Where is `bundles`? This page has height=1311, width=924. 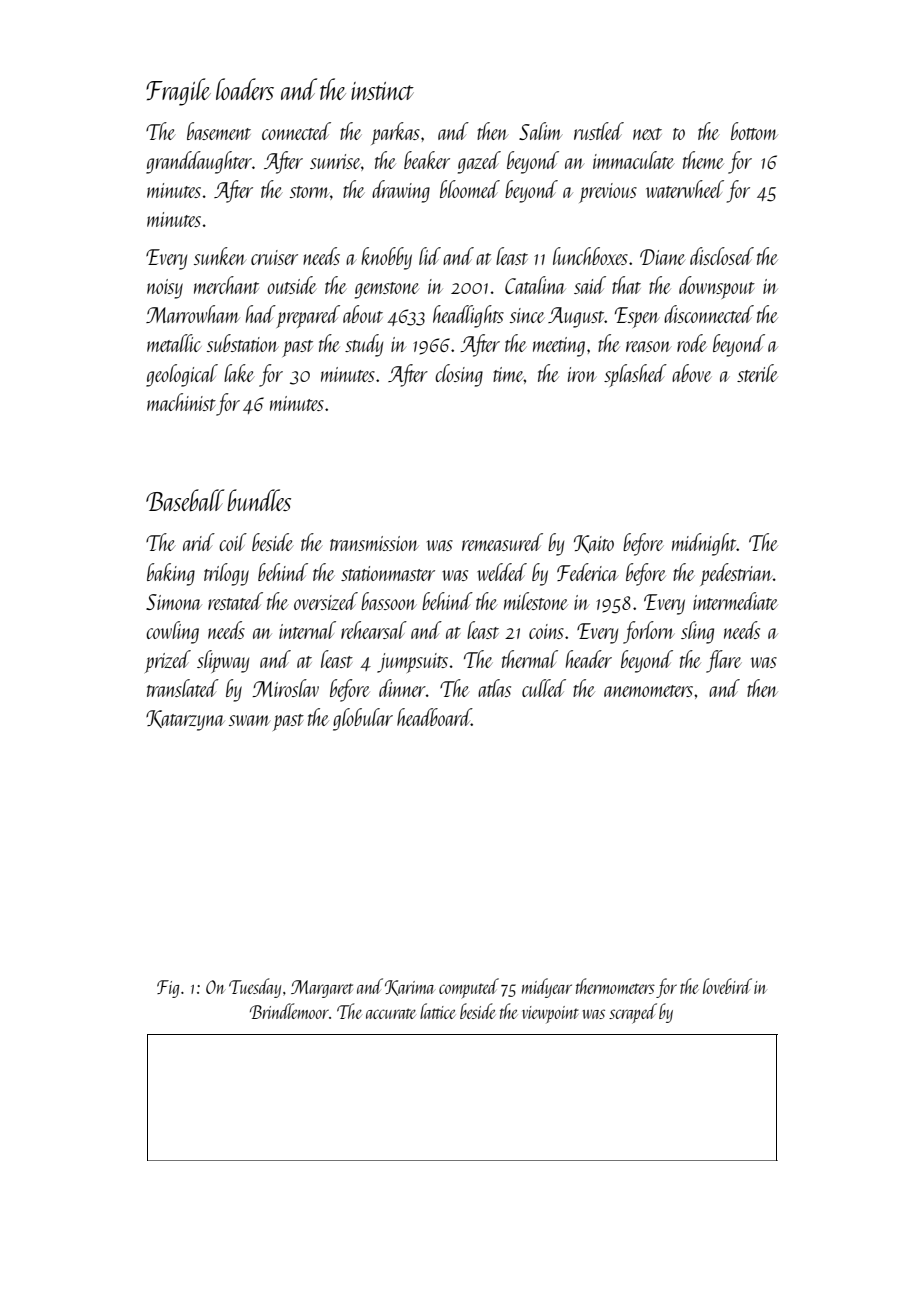
bundles is located at coordinates (259, 500).
